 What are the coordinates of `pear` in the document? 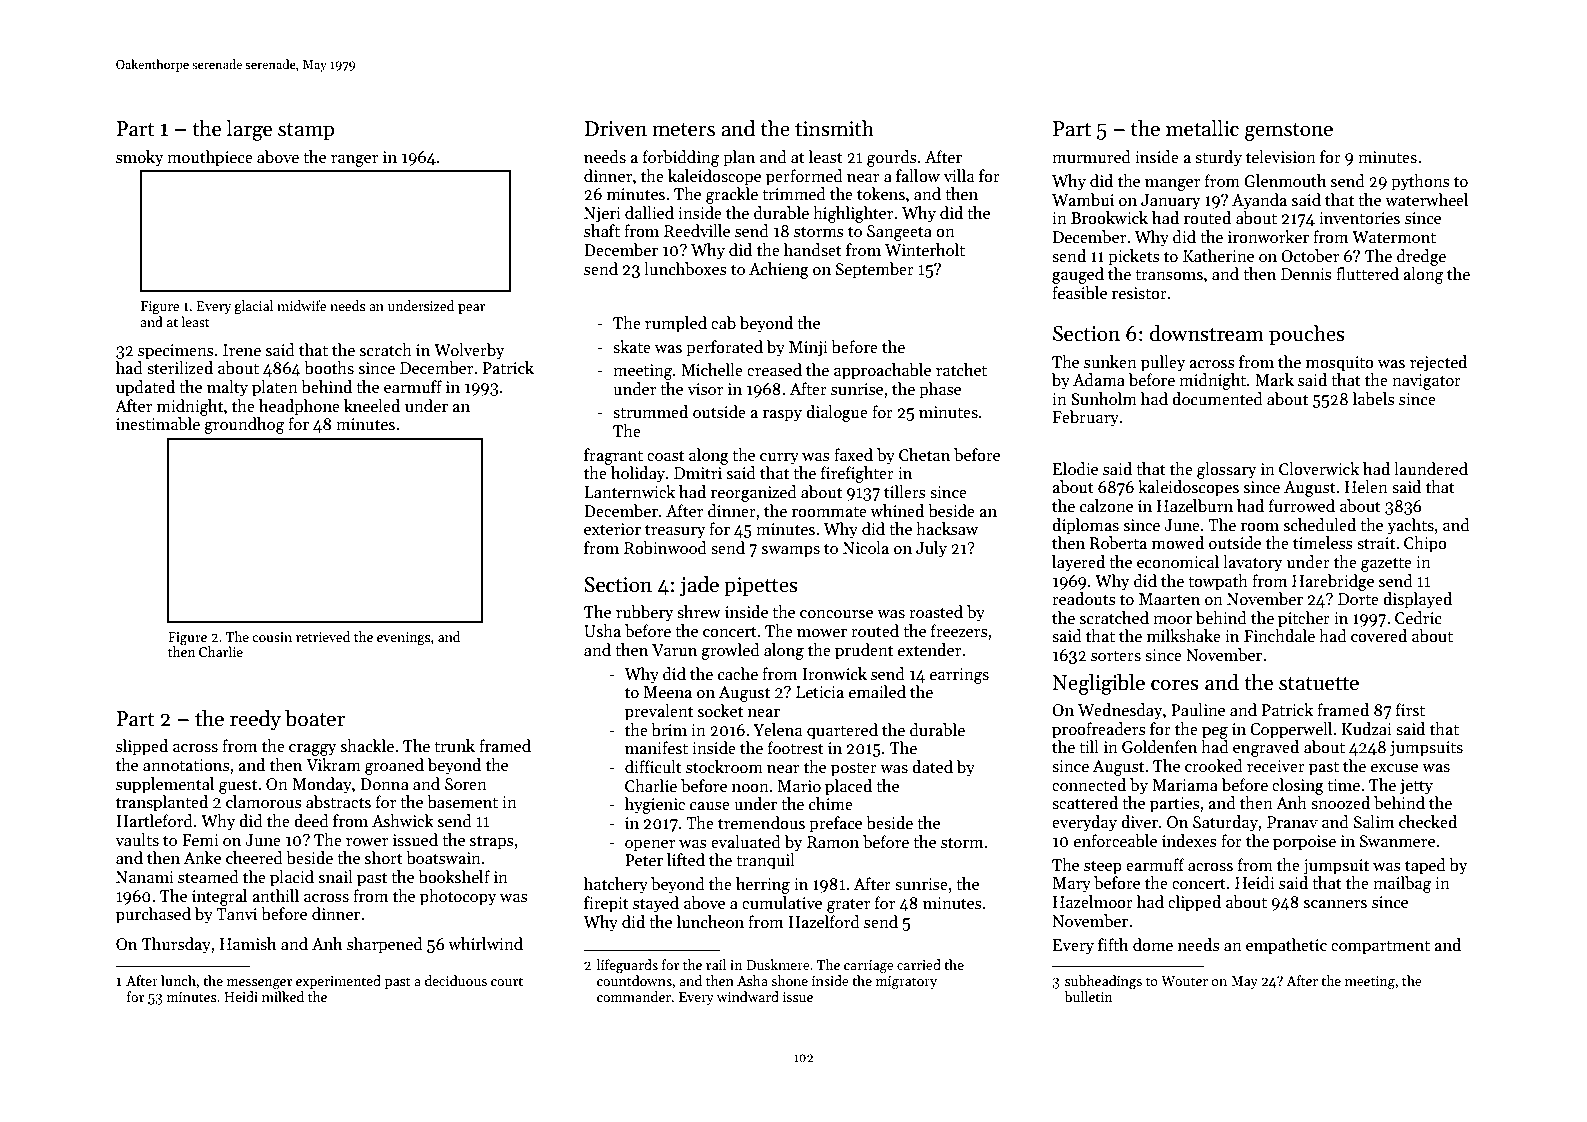 It's located at (471, 309).
